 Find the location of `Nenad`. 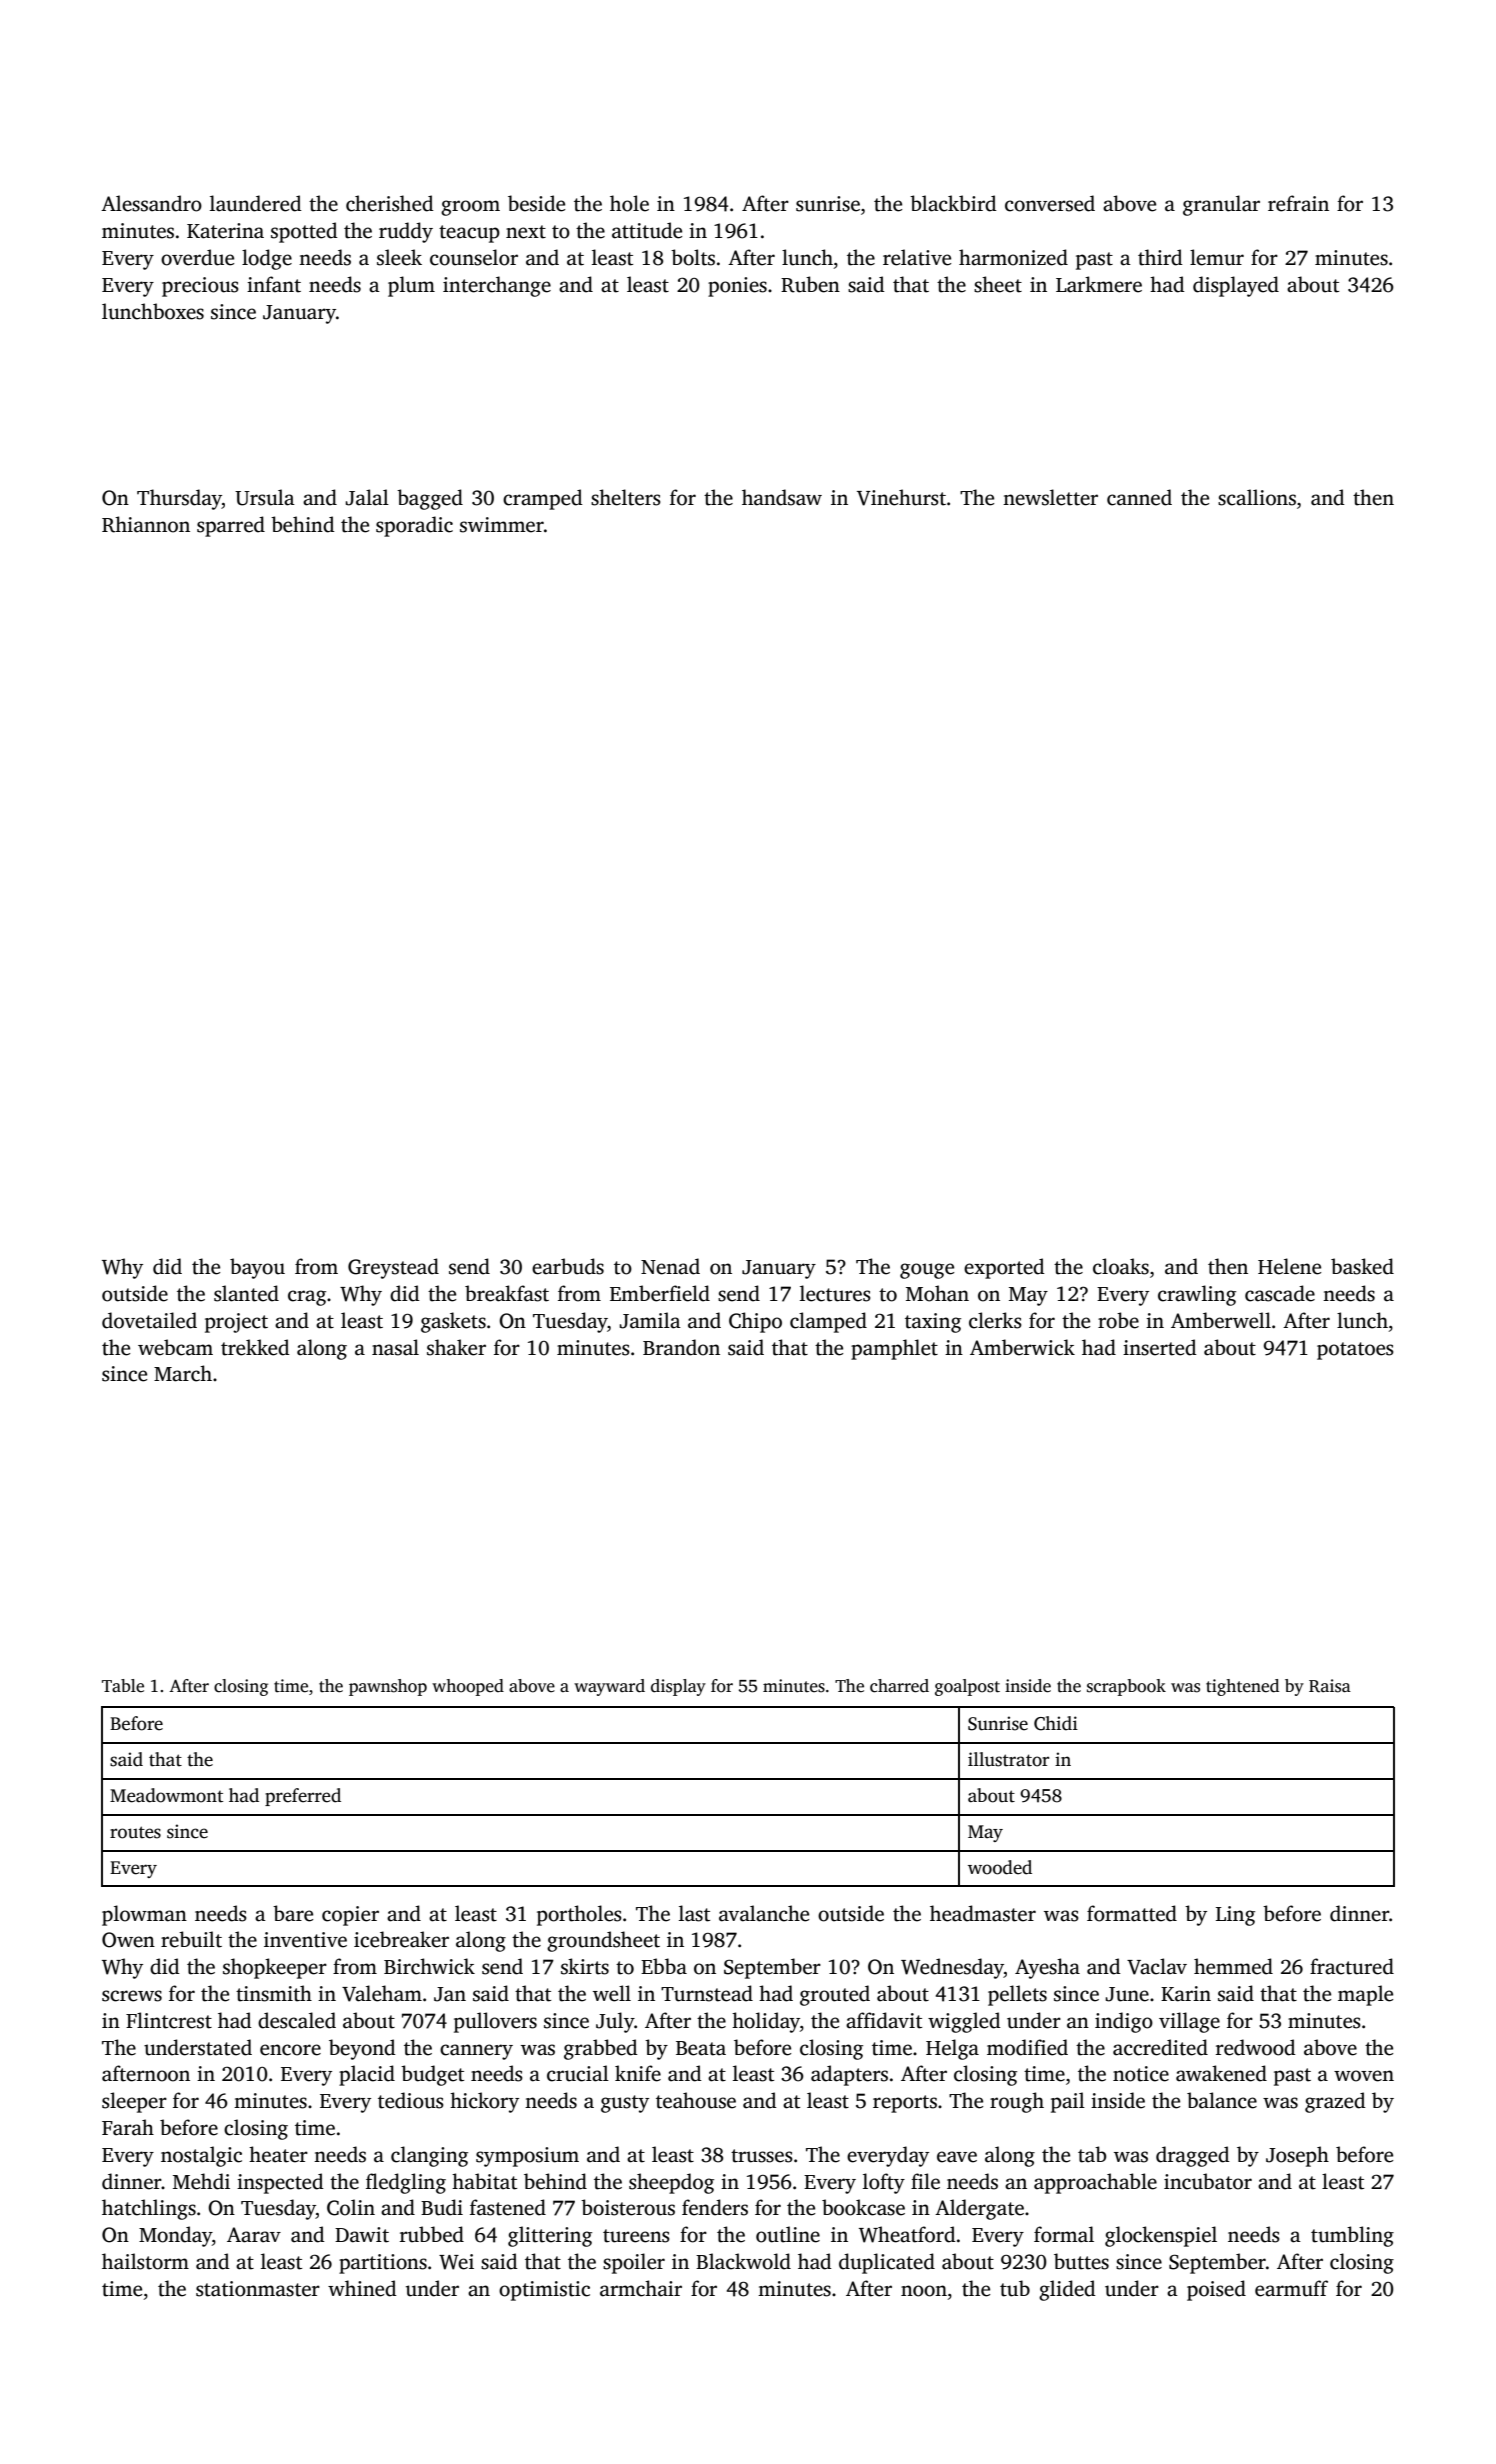

Nenad is located at coordinates (670, 1266).
